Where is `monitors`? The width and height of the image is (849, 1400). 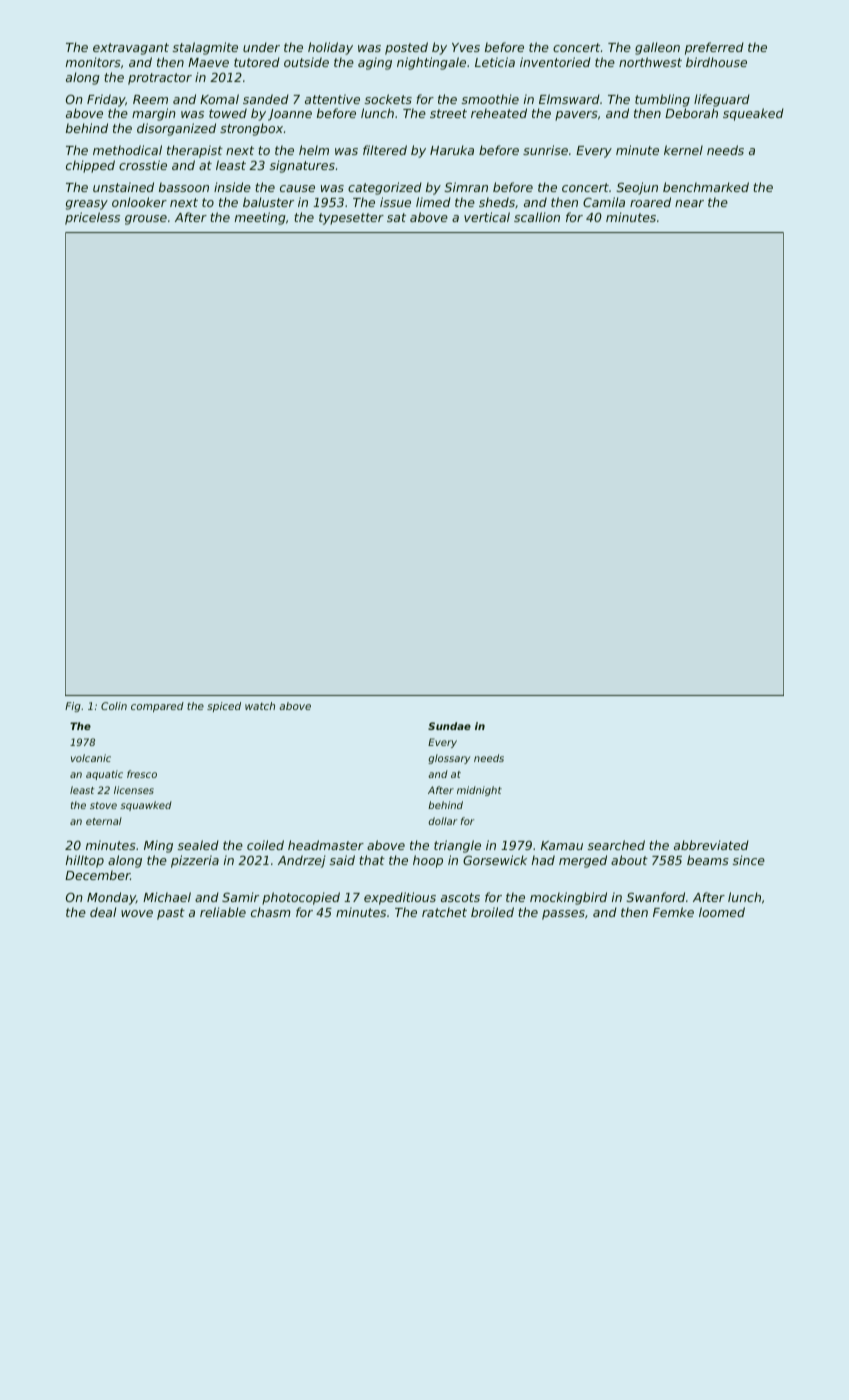 monitors is located at coordinates (93, 62).
